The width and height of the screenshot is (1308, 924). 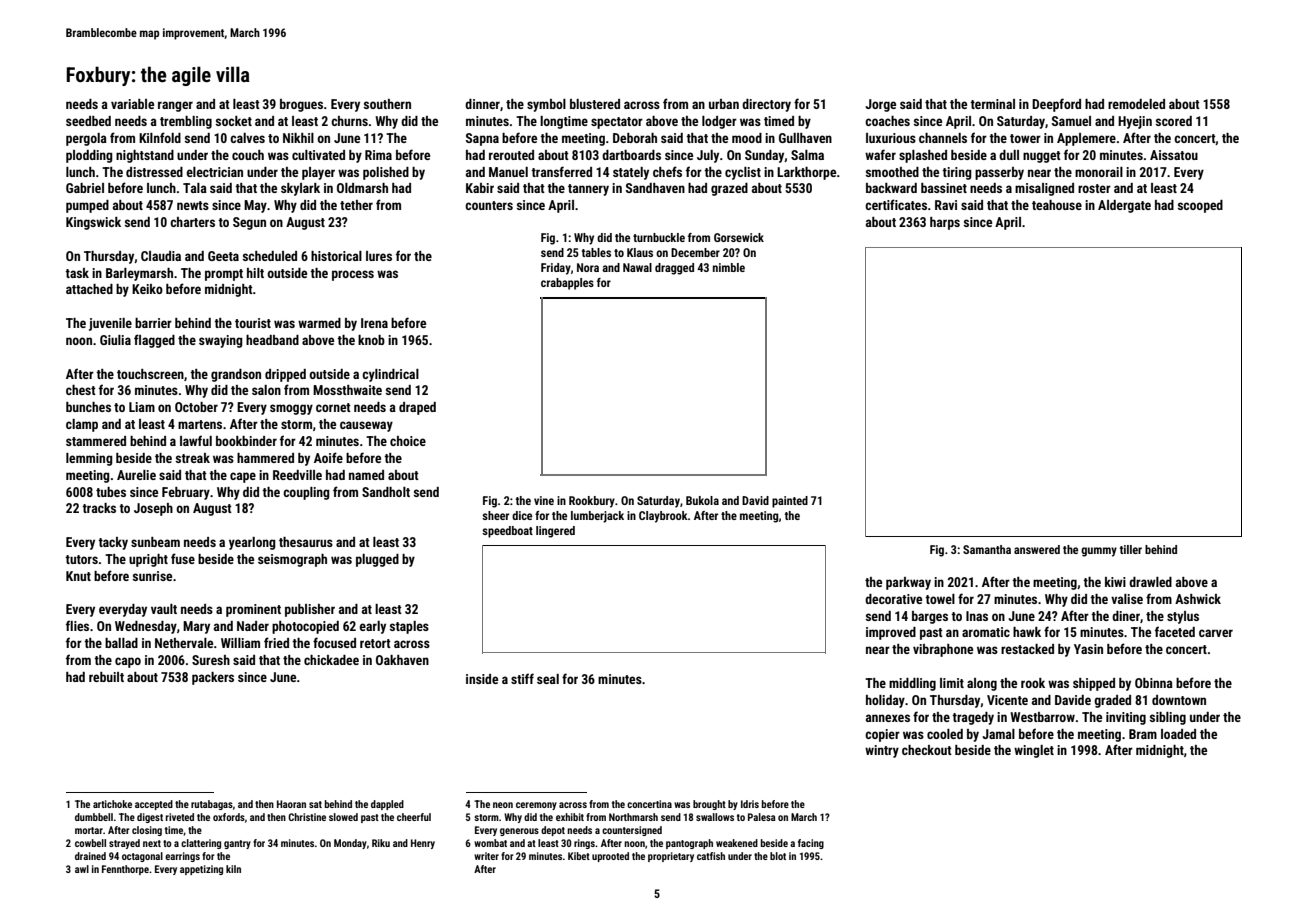 What do you see at coordinates (78, 576) in the screenshot?
I see `Knut` at bounding box center [78, 576].
